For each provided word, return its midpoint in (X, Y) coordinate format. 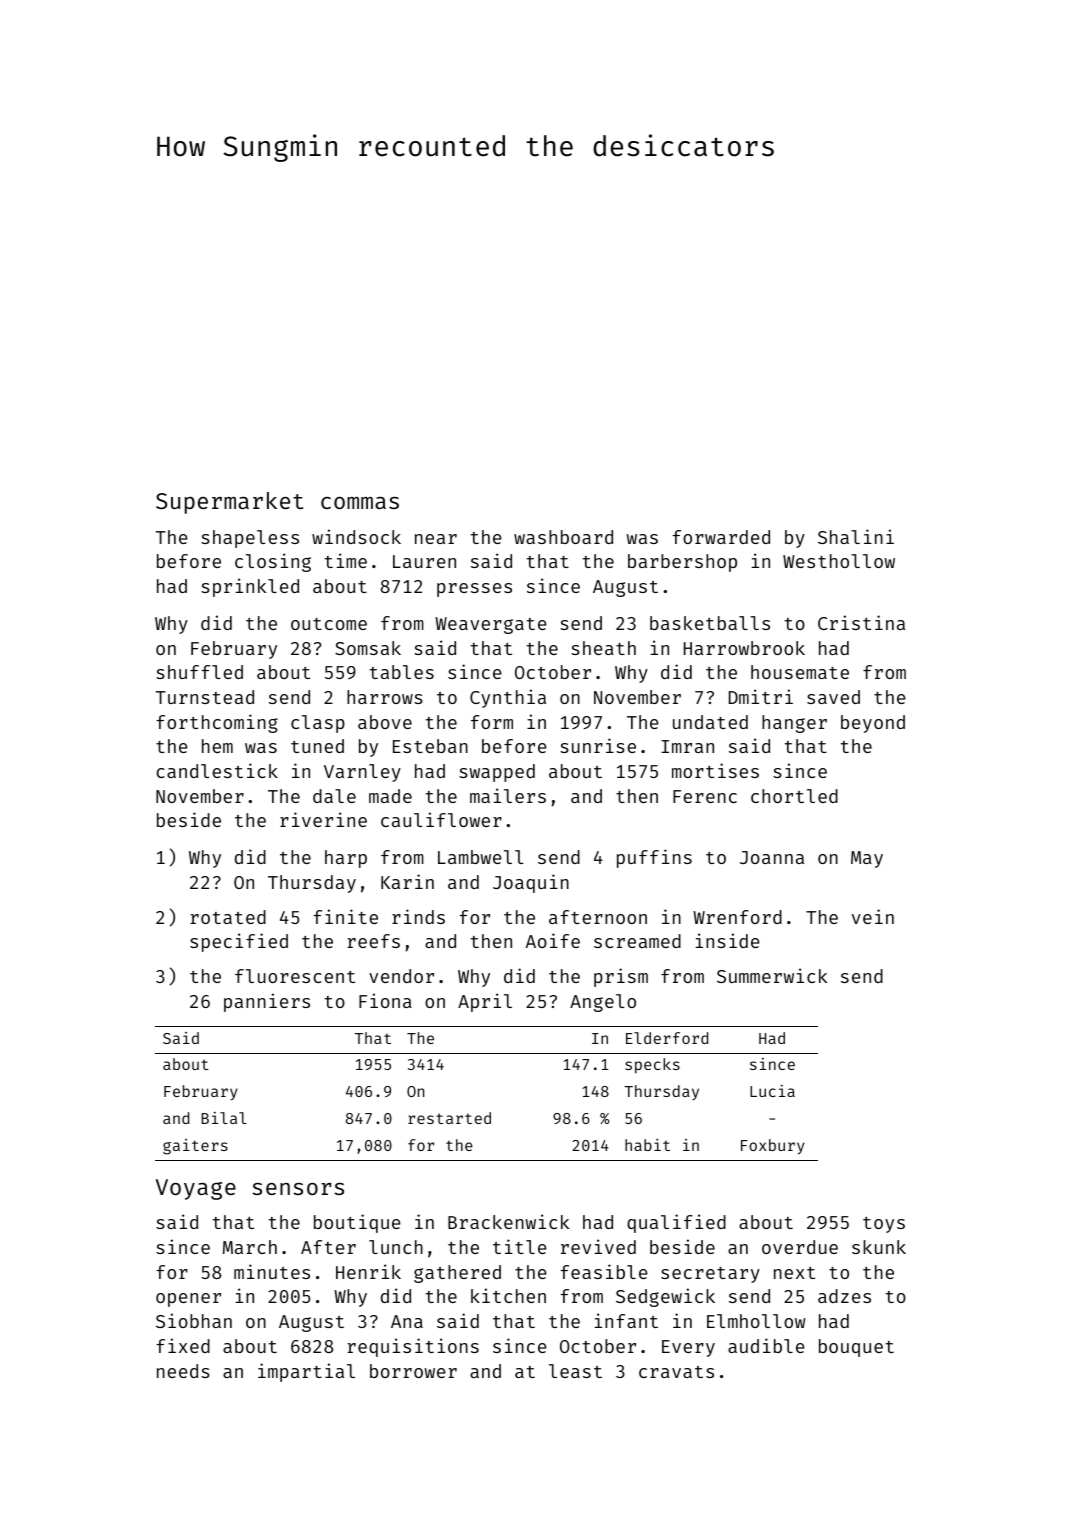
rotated (228, 917)
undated (710, 722)
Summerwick (772, 975)
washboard (563, 537)
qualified (676, 1223)
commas (360, 503)
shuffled (199, 672)
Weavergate (491, 625)
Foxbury (772, 1146)
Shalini (856, 536)
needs (183, 1371)
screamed (637, 941)
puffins (654, 858)
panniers (267, 1002)
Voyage (196, 1189)
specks (652, 1066)
